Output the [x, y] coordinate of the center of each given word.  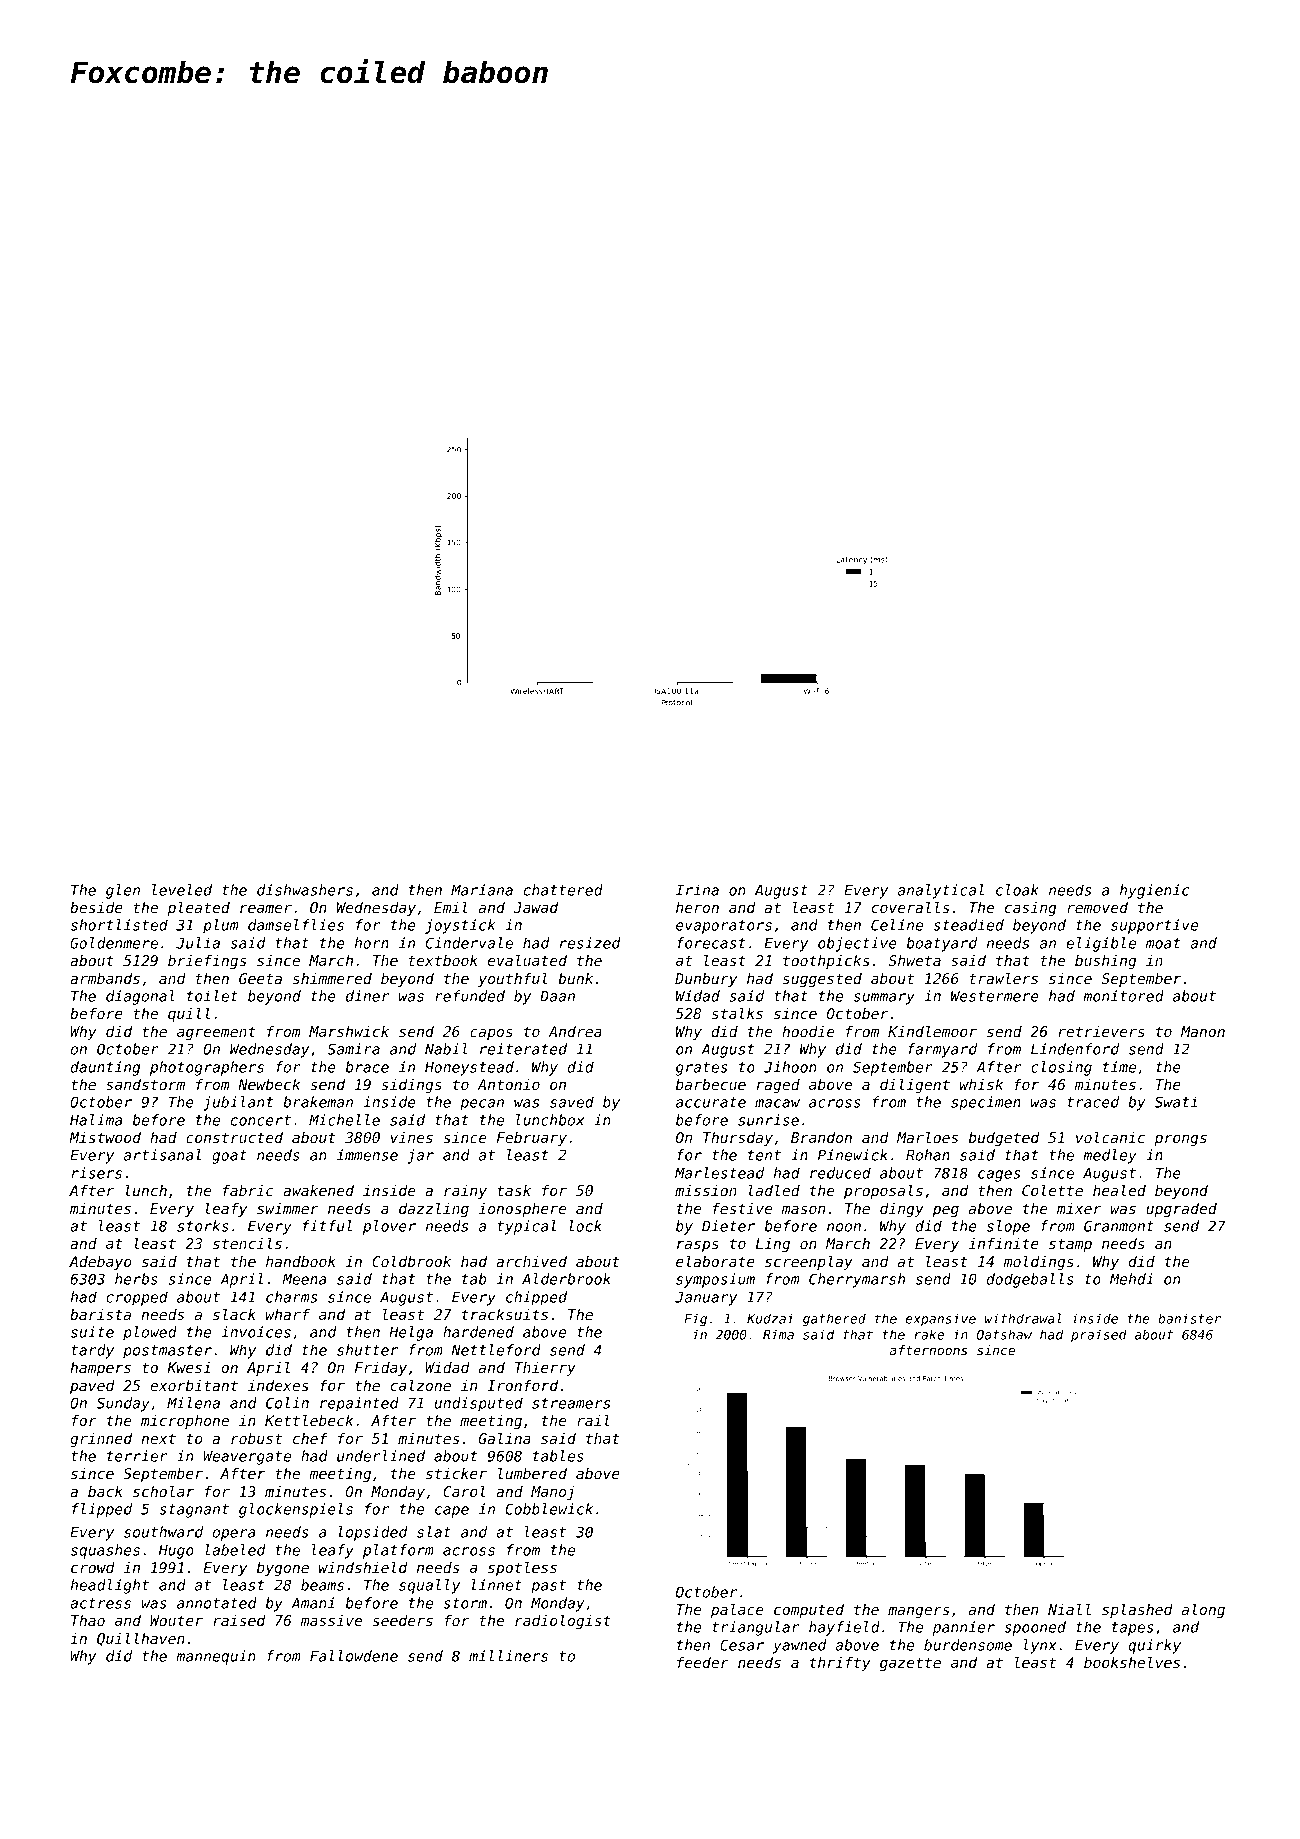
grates [702, 1069]
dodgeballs [1030, 1280]
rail [593, 1420]
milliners [508, 1656]
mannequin [216, 1657]
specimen [986, 1103]
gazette [910, 1664]
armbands [105, 978]
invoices [256, 1332]
